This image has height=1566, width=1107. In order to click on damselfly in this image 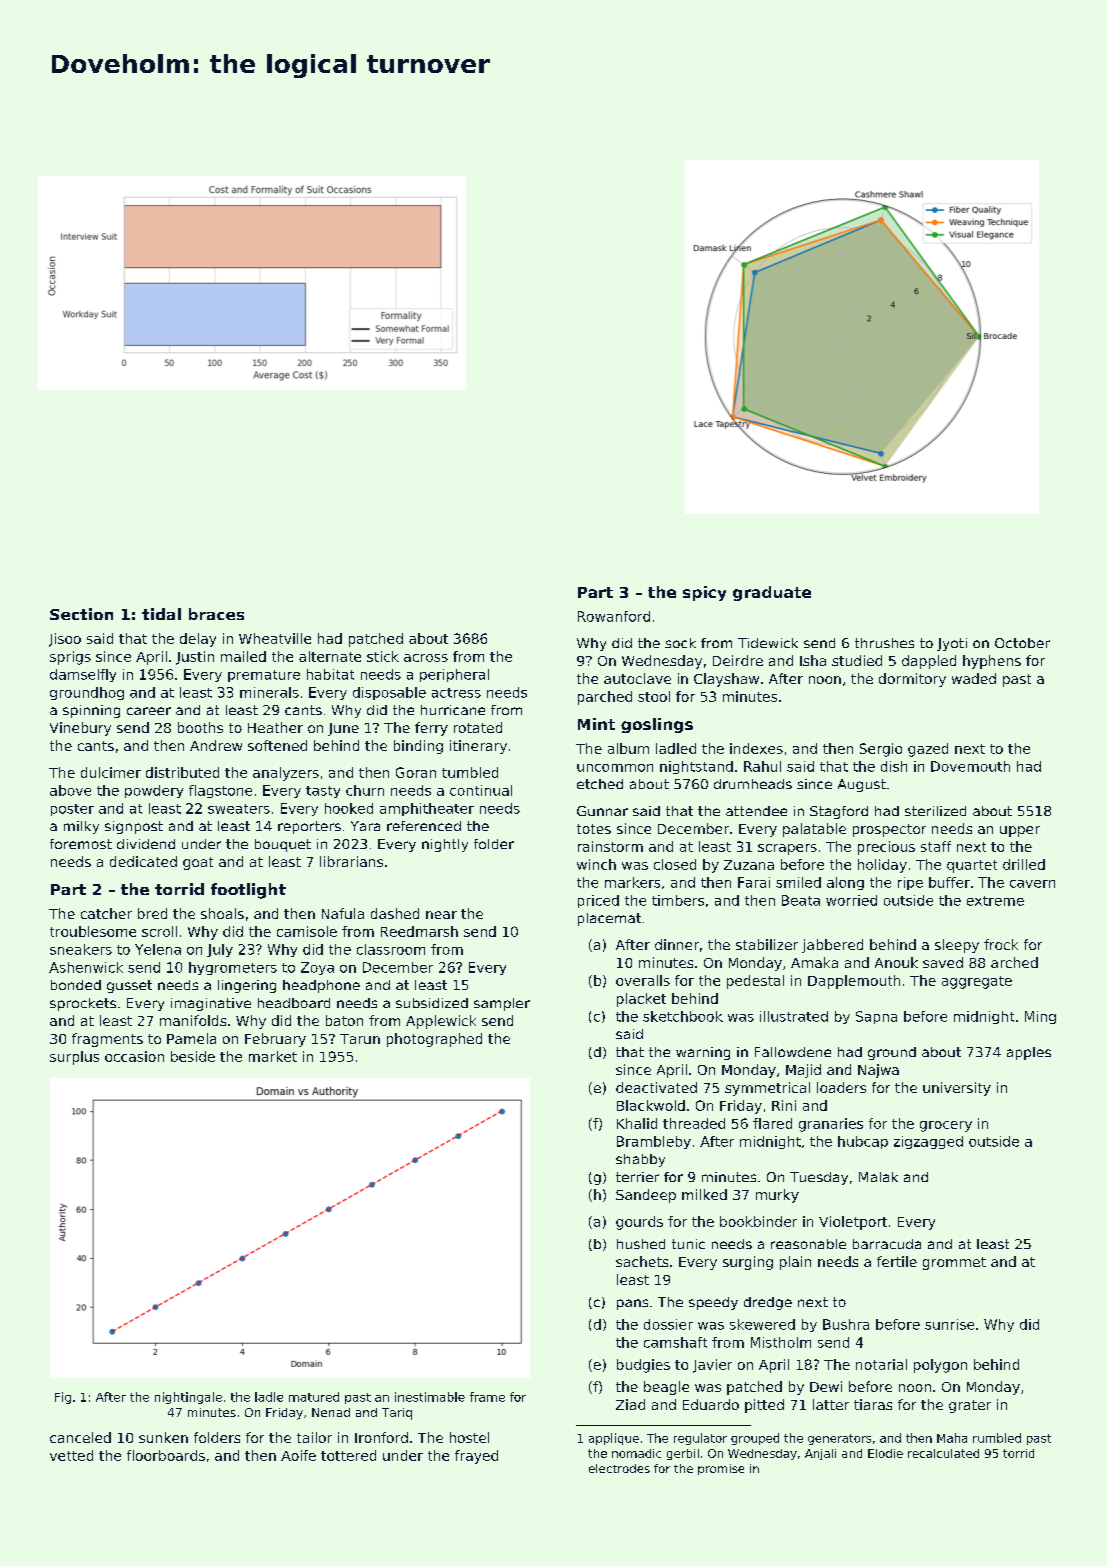, I will do `click(83, 675)`.
